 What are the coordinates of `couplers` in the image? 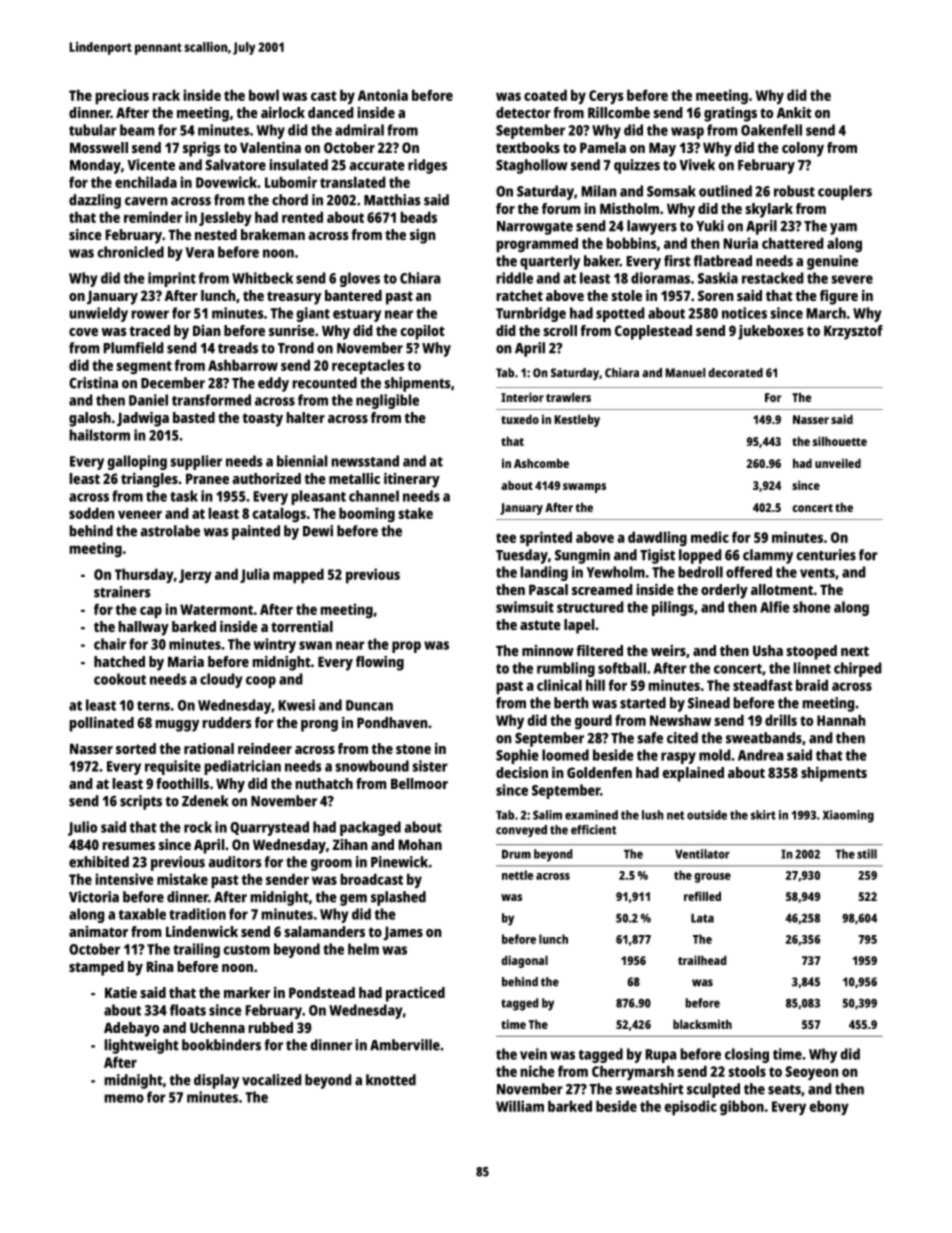 It's located at (845, 192).
